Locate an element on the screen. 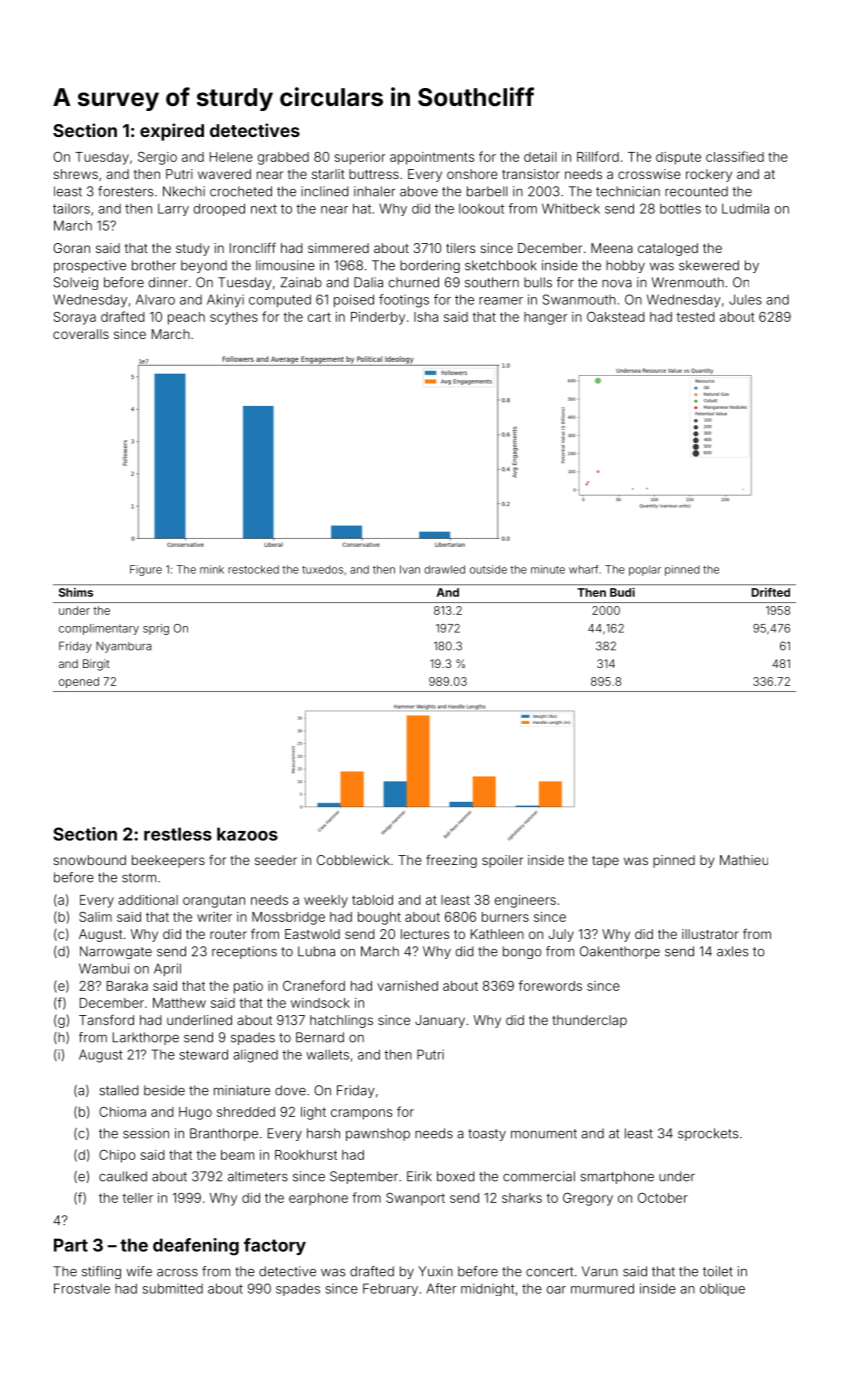 Image resolution: width=849 pixels, height=1400 pixels. factory is located at coordinates (275, 1246).
